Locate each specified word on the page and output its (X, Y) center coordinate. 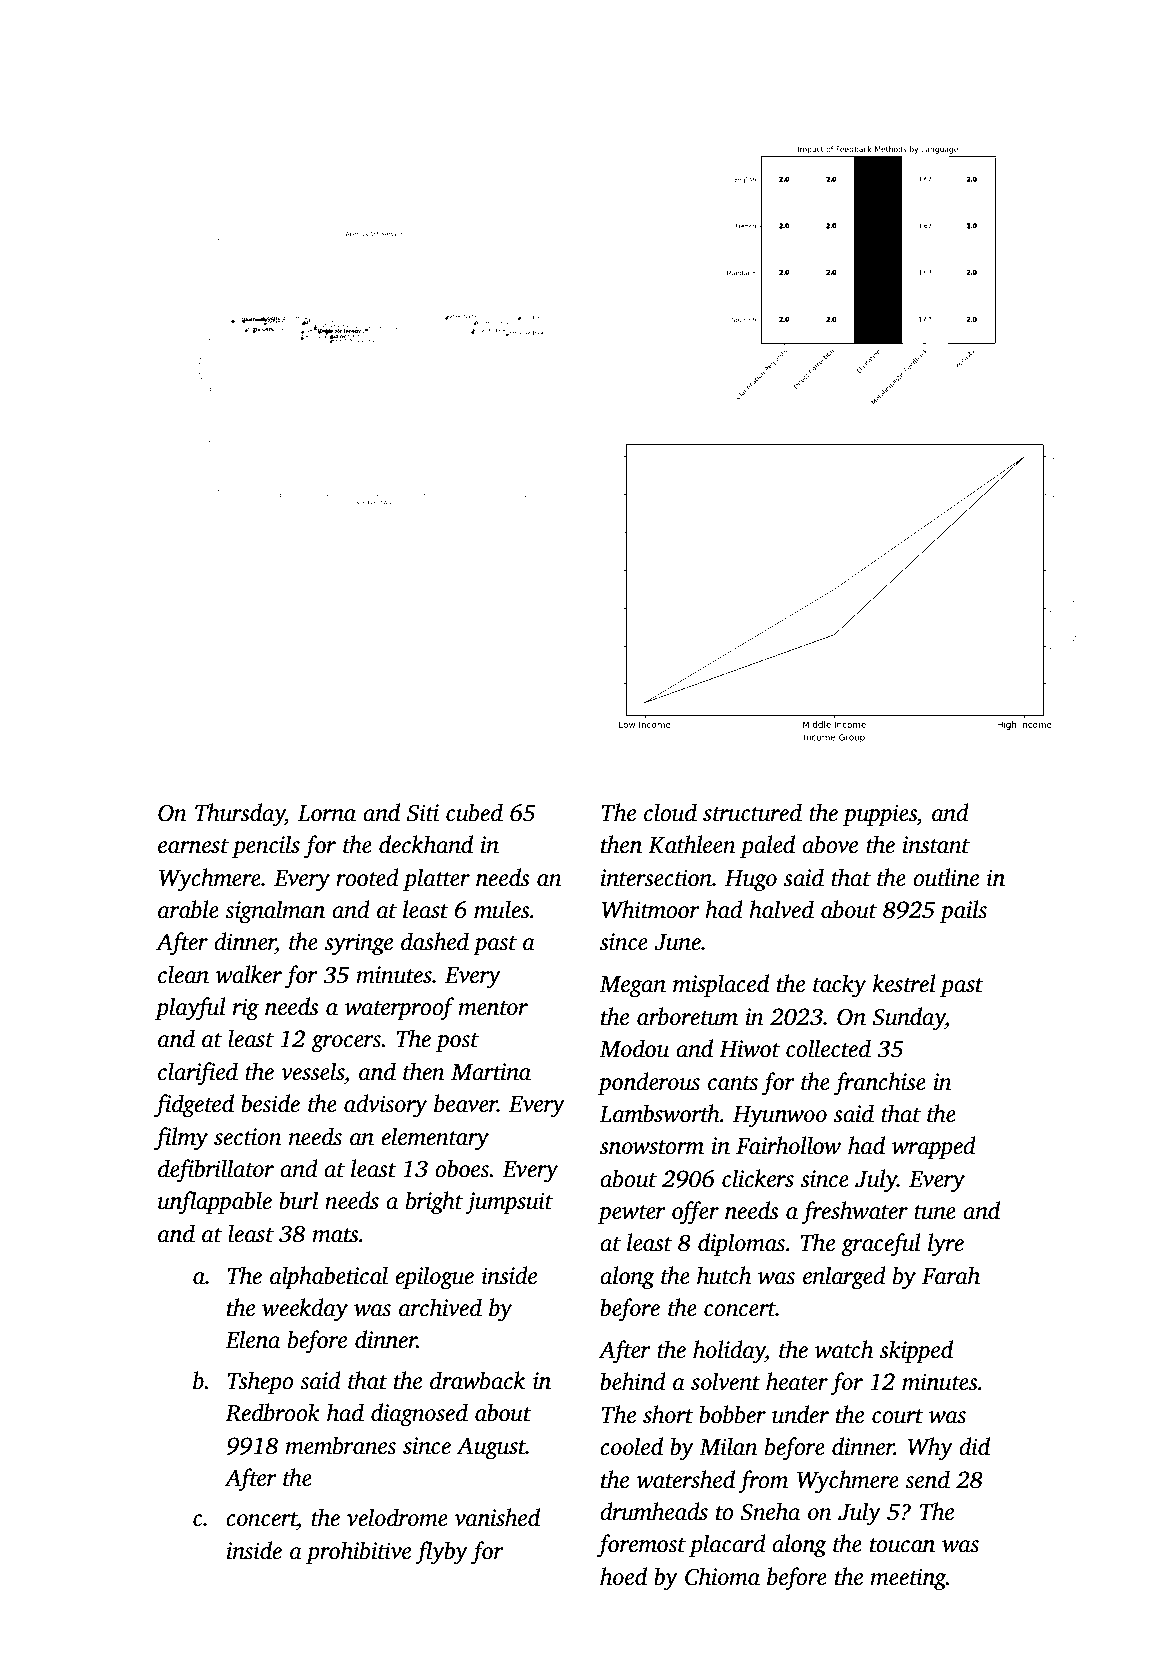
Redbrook (272, 1412)
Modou (634, 1048)
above (830, 844)
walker (248, 974)
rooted (367, 877)
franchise (880, 1084)
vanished (497, 1517)
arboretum (687, 1016)
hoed (623, 1576)
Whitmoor (651, 909)
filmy (181, 1139)
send (927, 1479)
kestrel (904, 983)
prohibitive (358, 1552)
